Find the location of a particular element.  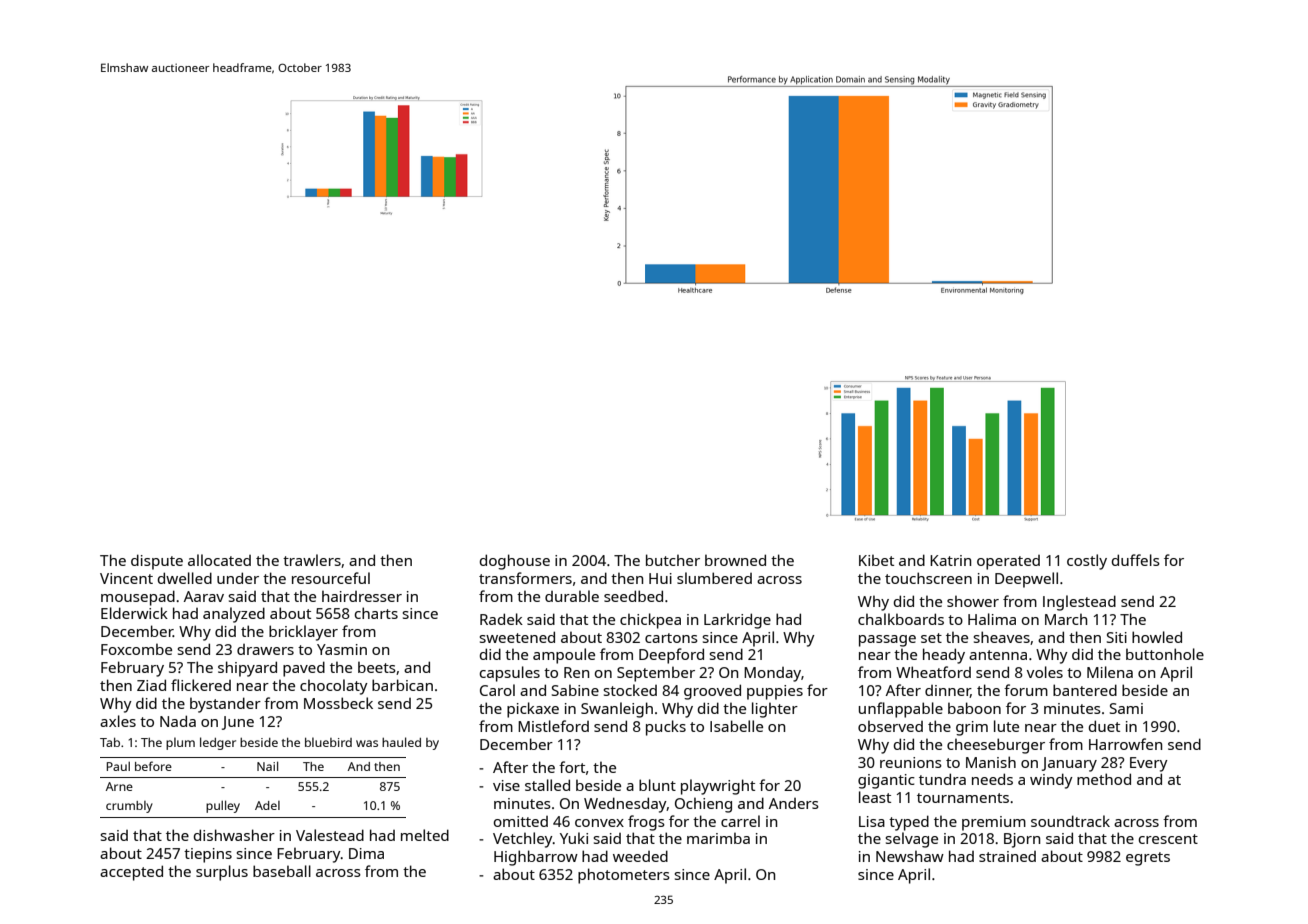

Newshaw is located at coordinates (910, 856).
